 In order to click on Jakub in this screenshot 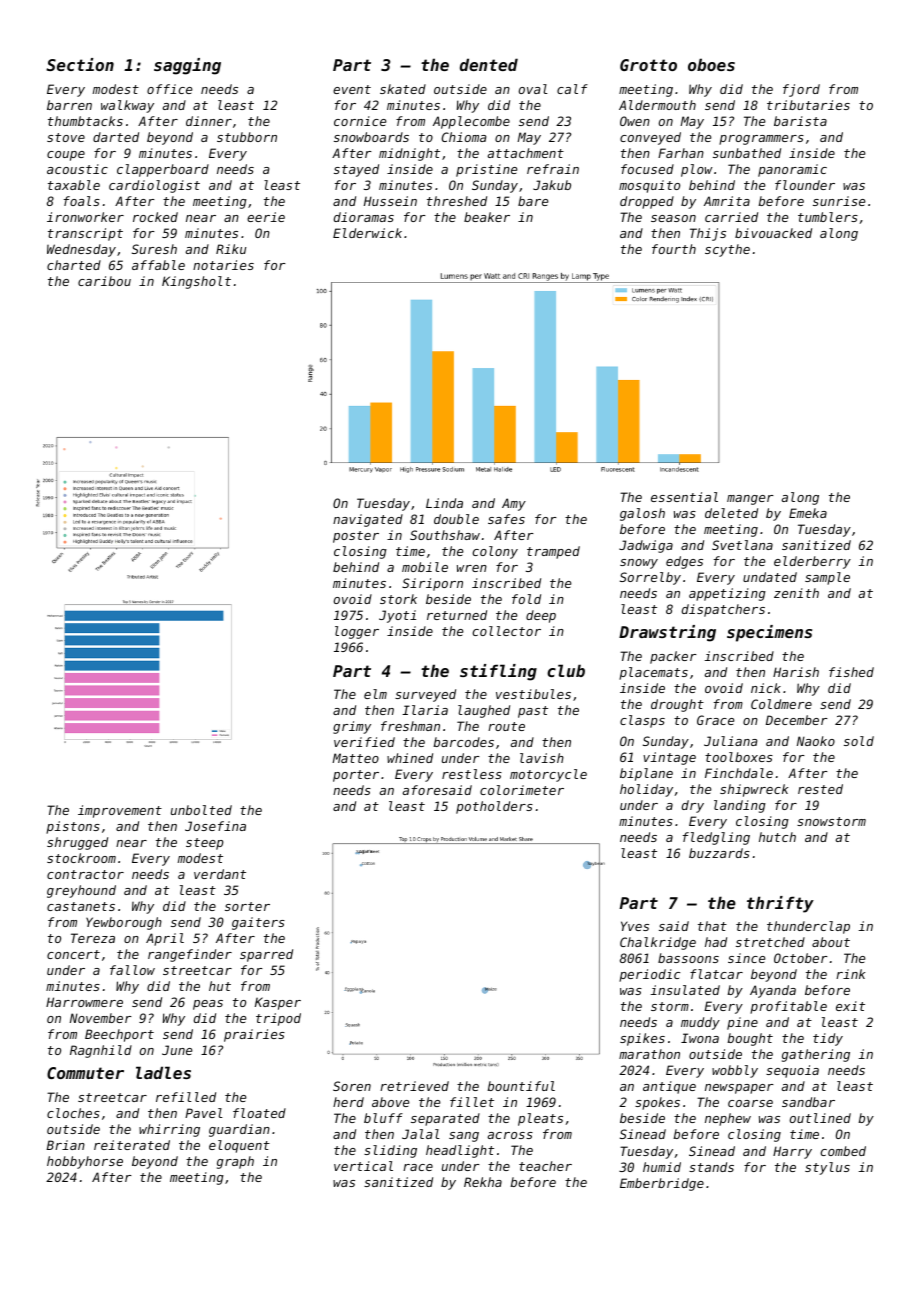, I will do `click(552, 185)`.
